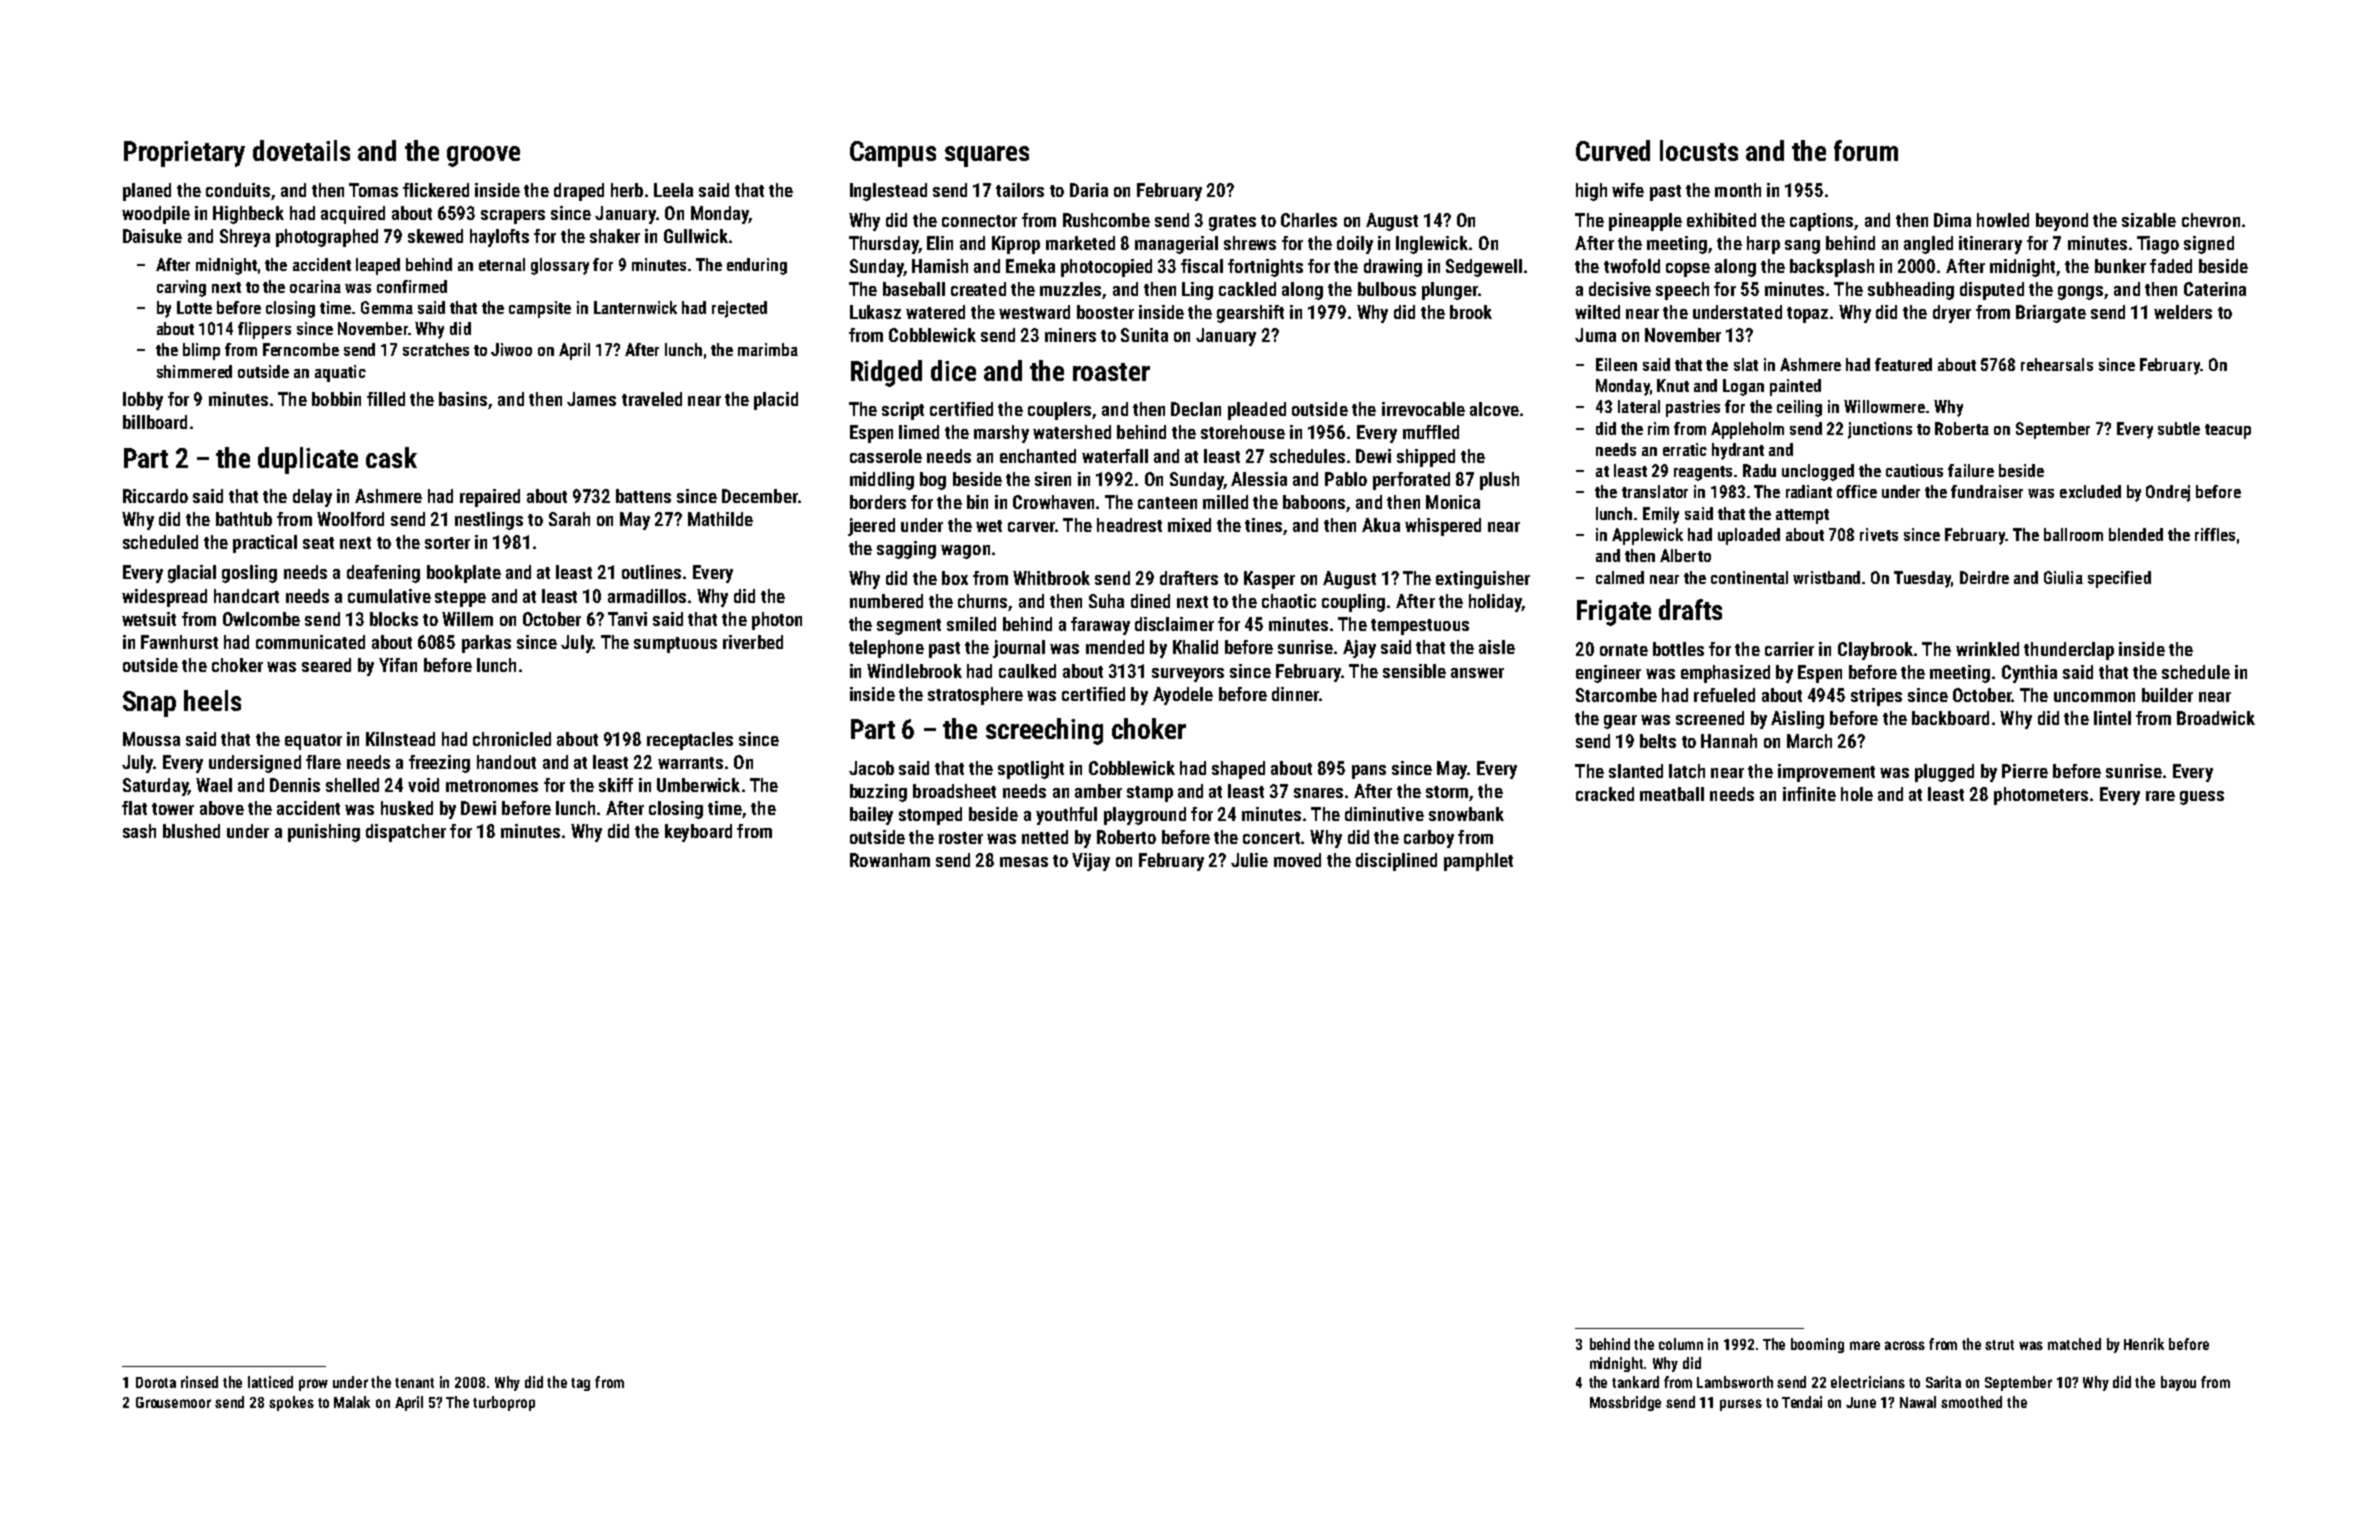 This screenshot has height=1540, width=2380. What do you see at coordinates (1249, 860) in the screenshot?
I see `Julie` at bounding box center [1249, 860].
